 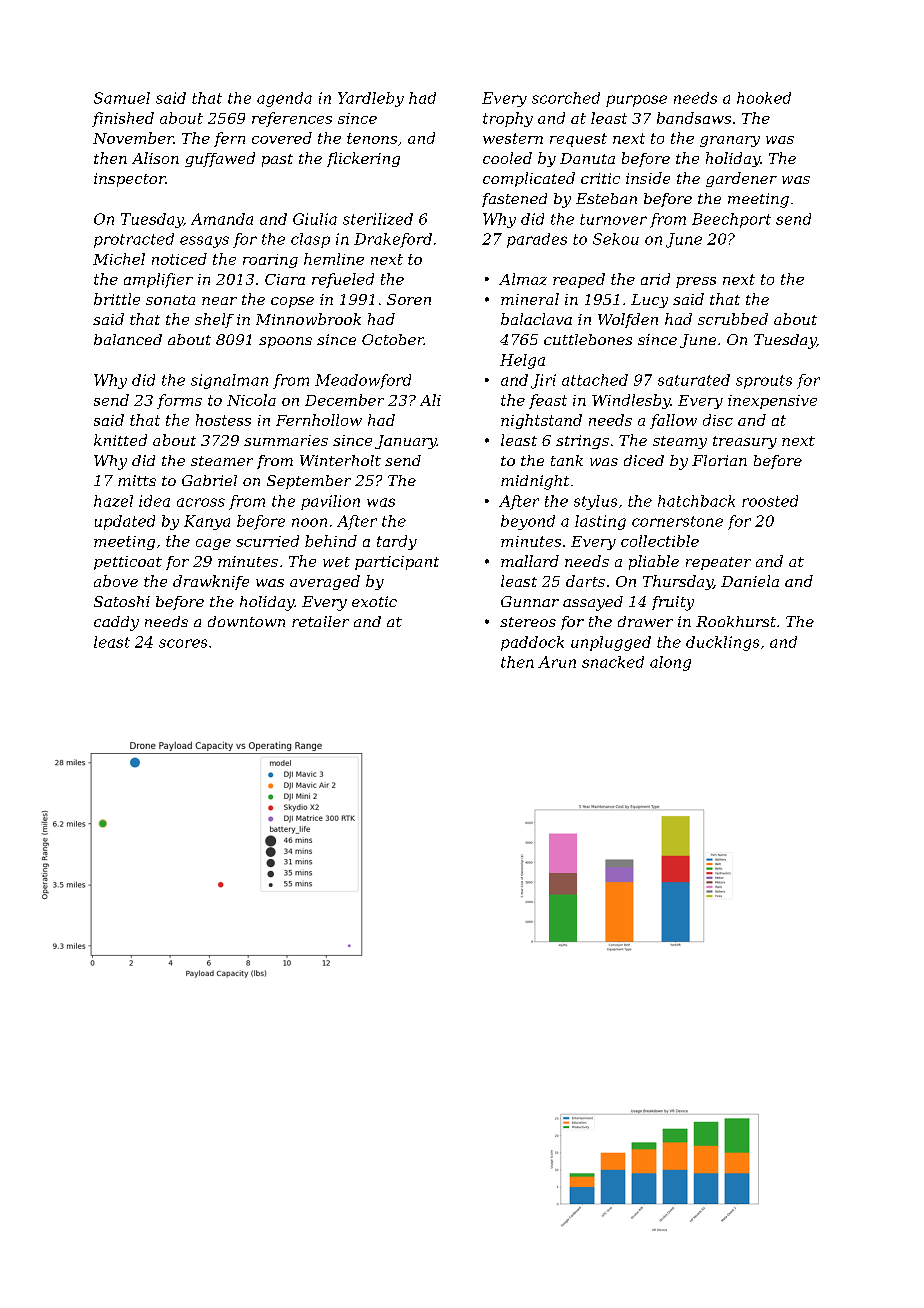 I want to click on attached, so click(x=595, y=380).
